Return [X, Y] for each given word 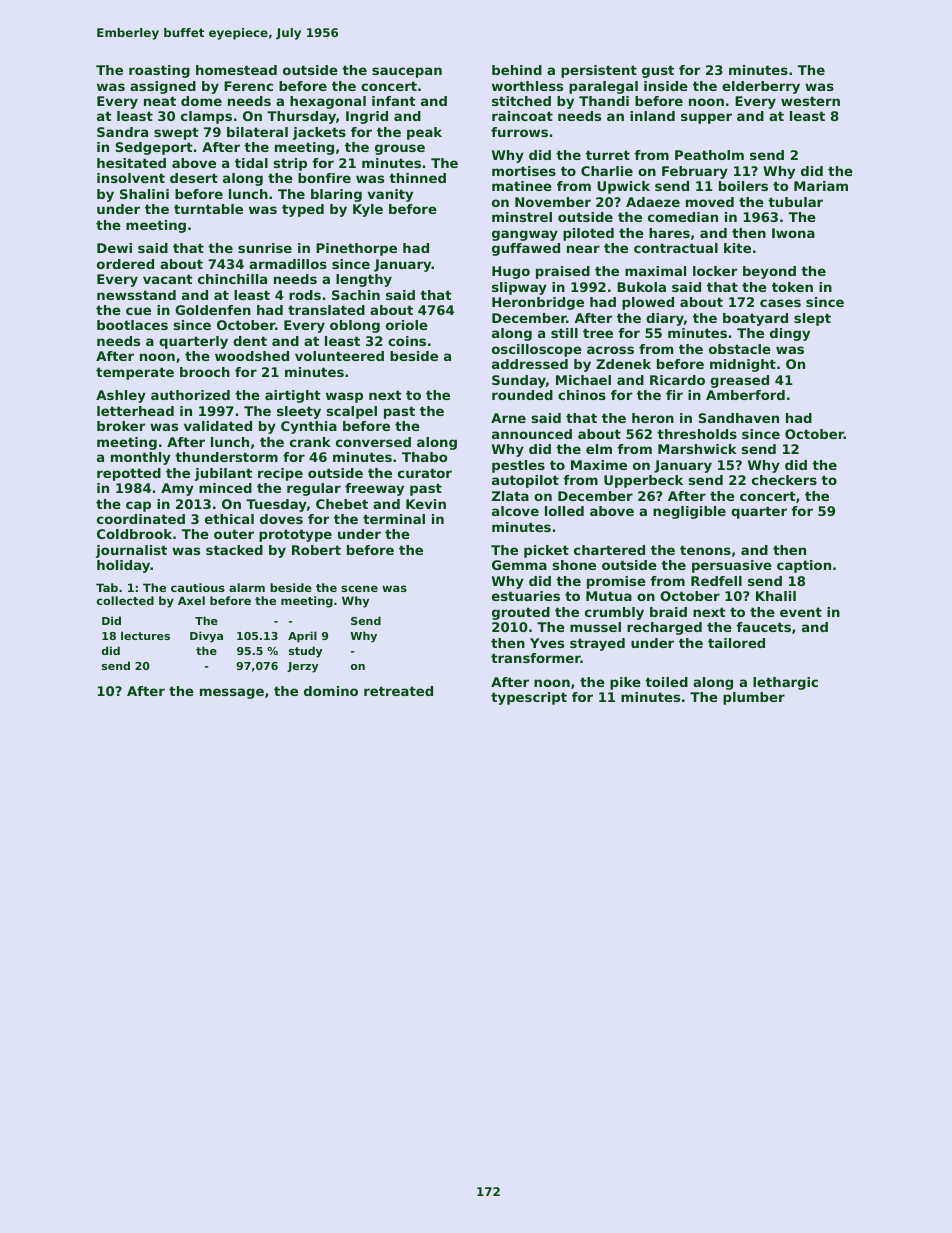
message [232, 693]
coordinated [141, 519]
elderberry [761, 87]
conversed [373, 442]
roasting [159, 71]
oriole [407, 325]
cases [780, 303]
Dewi [114, 248]
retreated [398, 691]
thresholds [697, 434]
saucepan [407, 72]
